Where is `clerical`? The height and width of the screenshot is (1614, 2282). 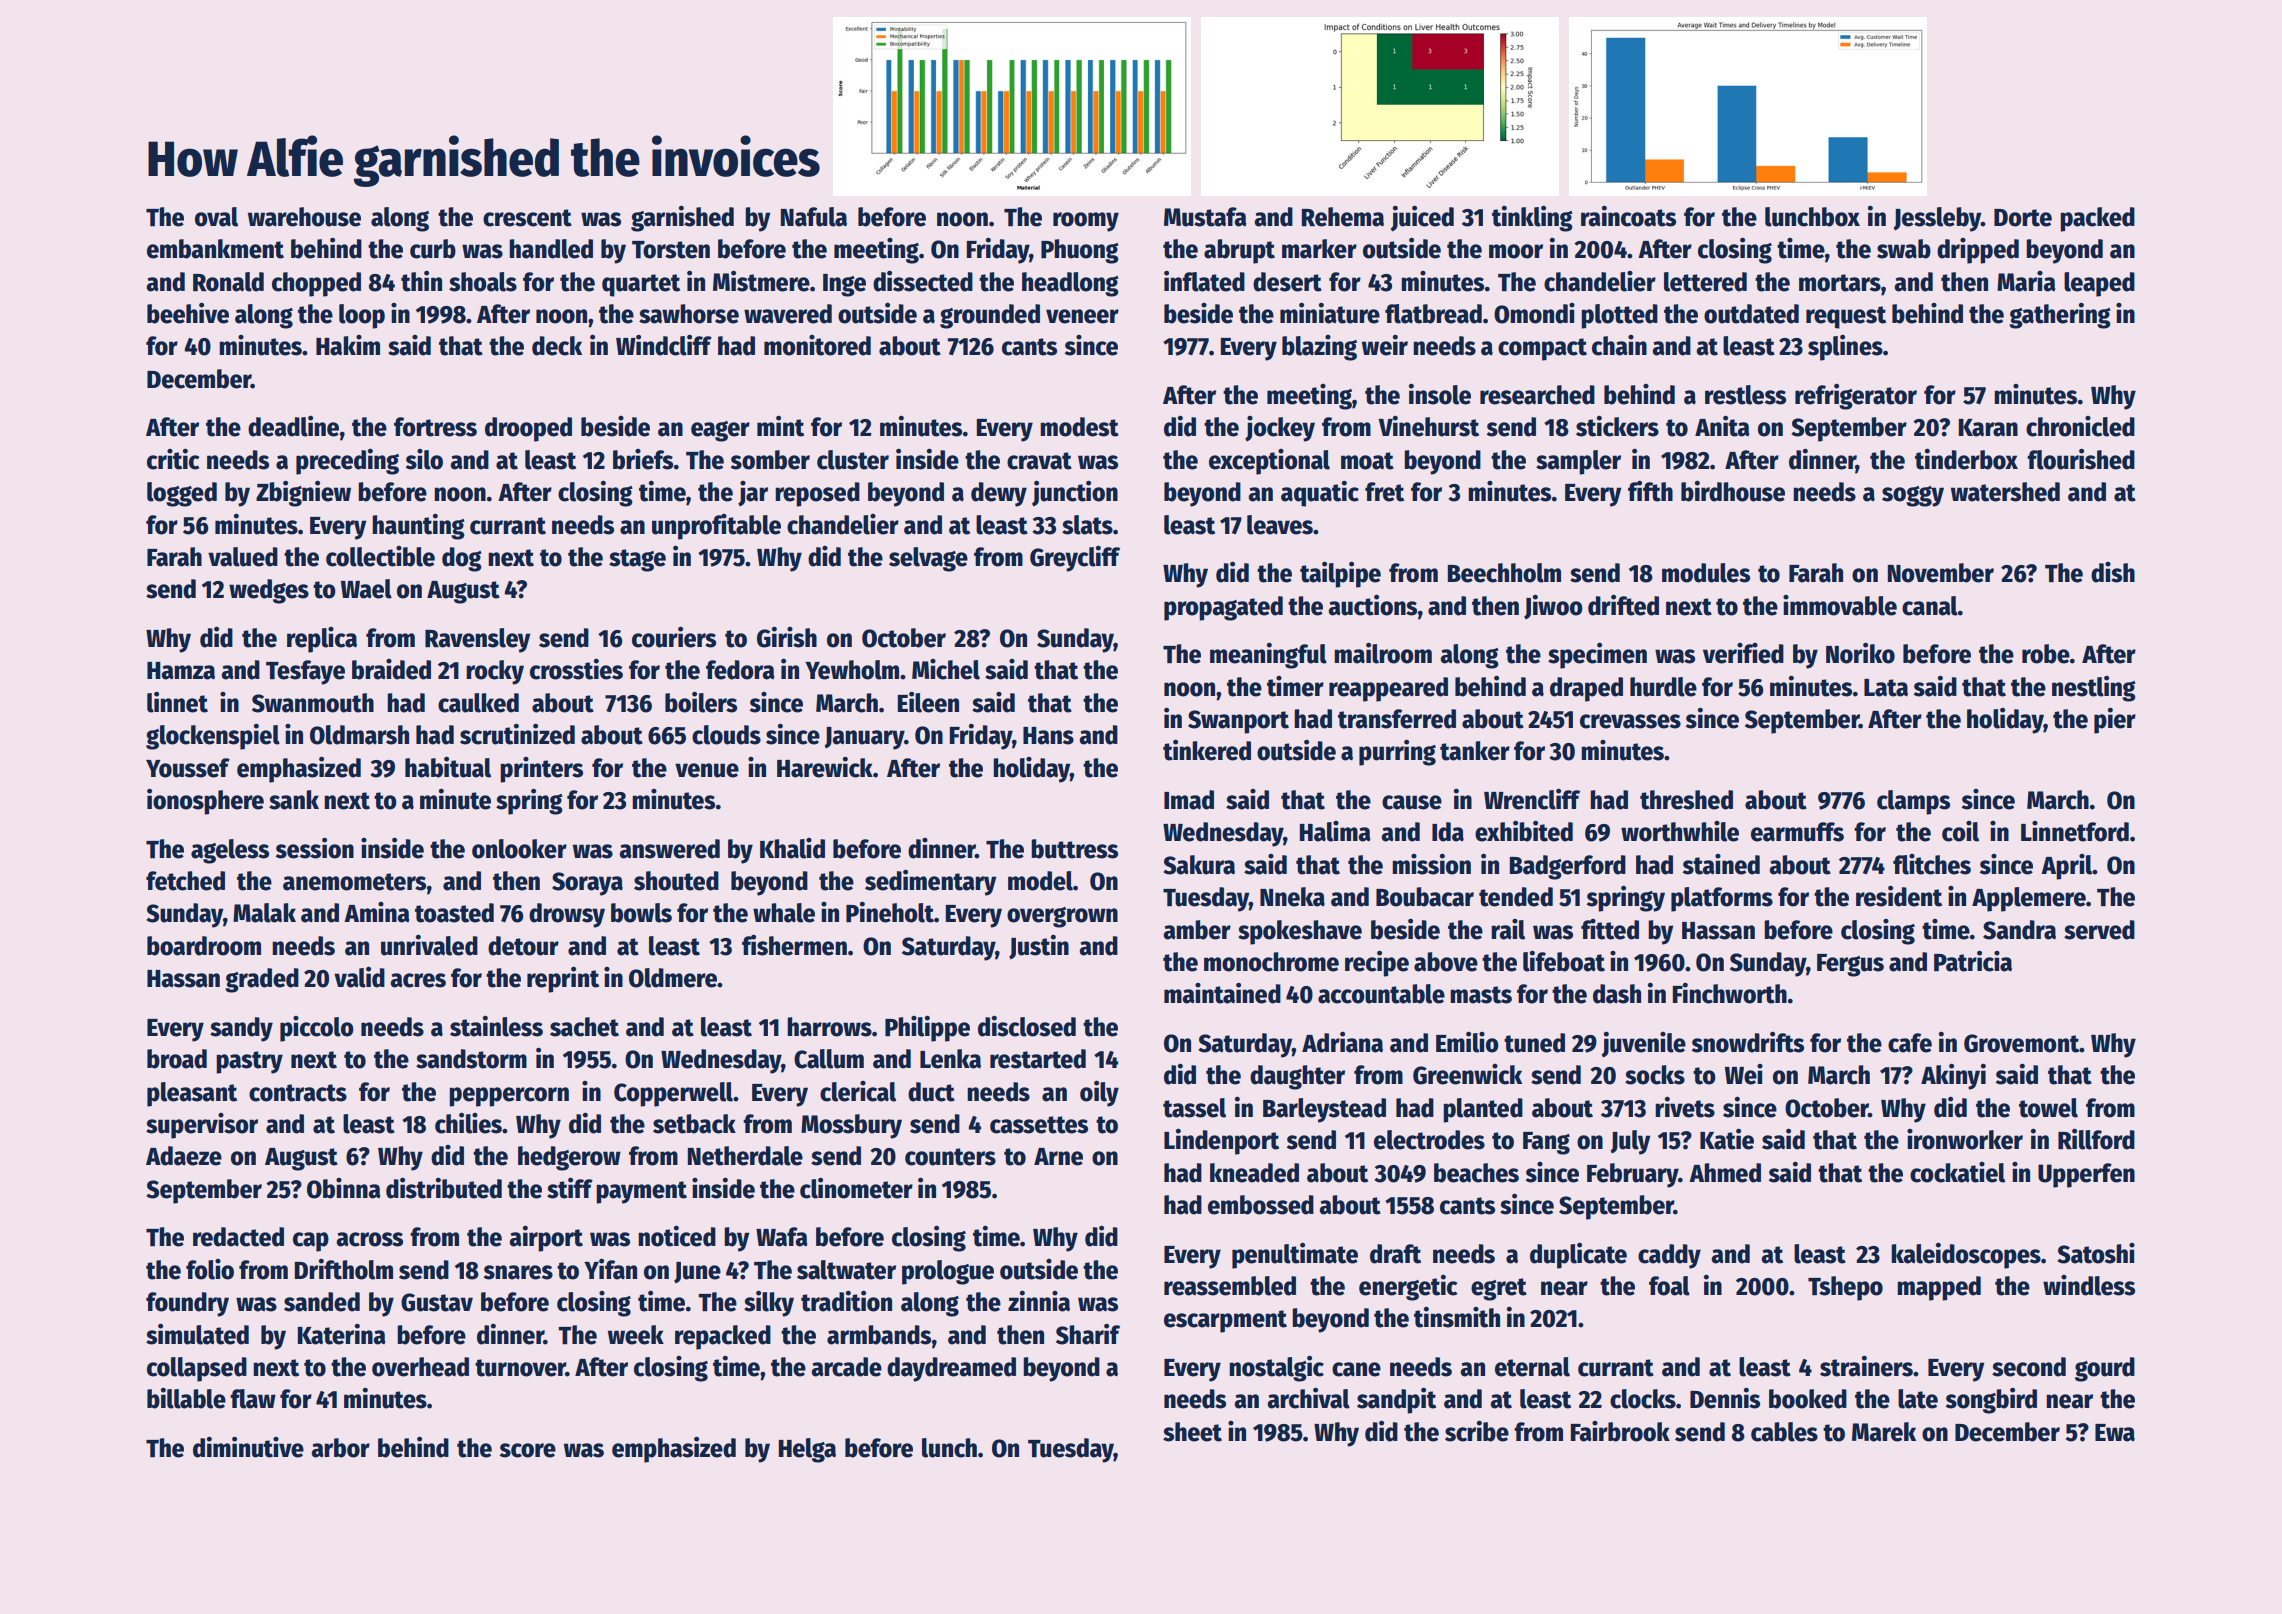
clerical is located at coordinates (858, 1091).
